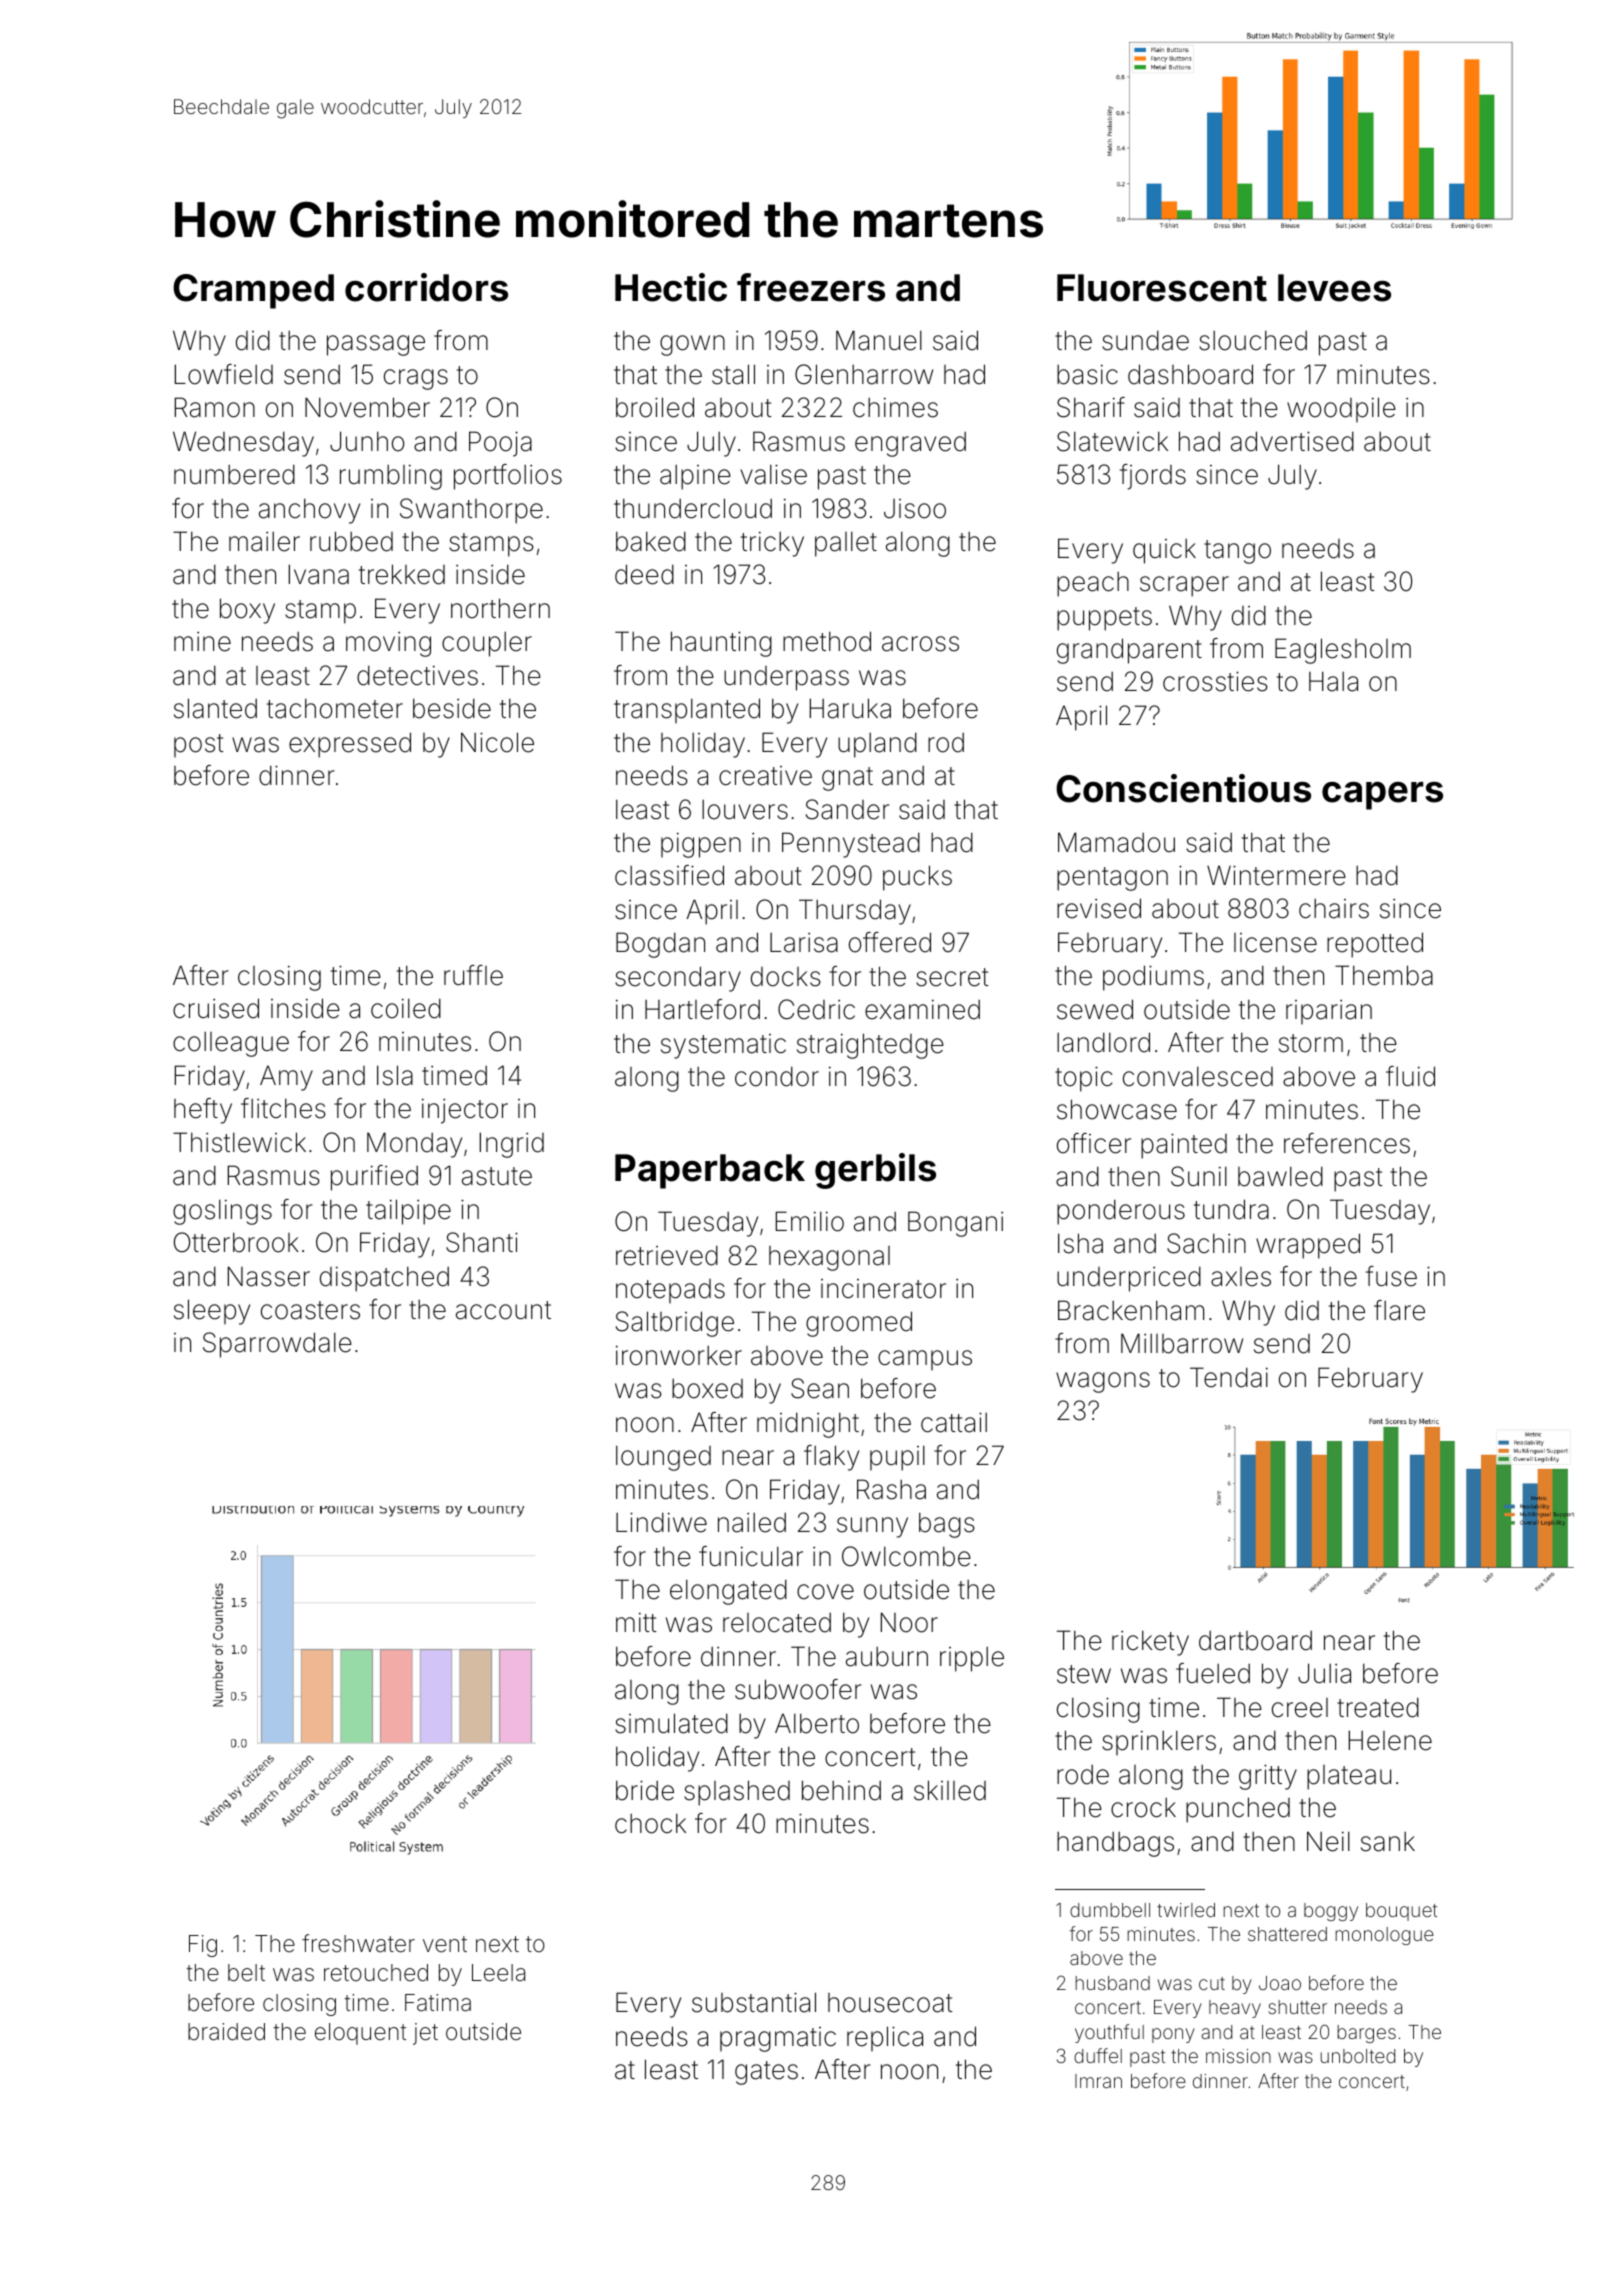  Describe the element at coordinates (1384, 1936) in the document. I see `monologue` at that location.
